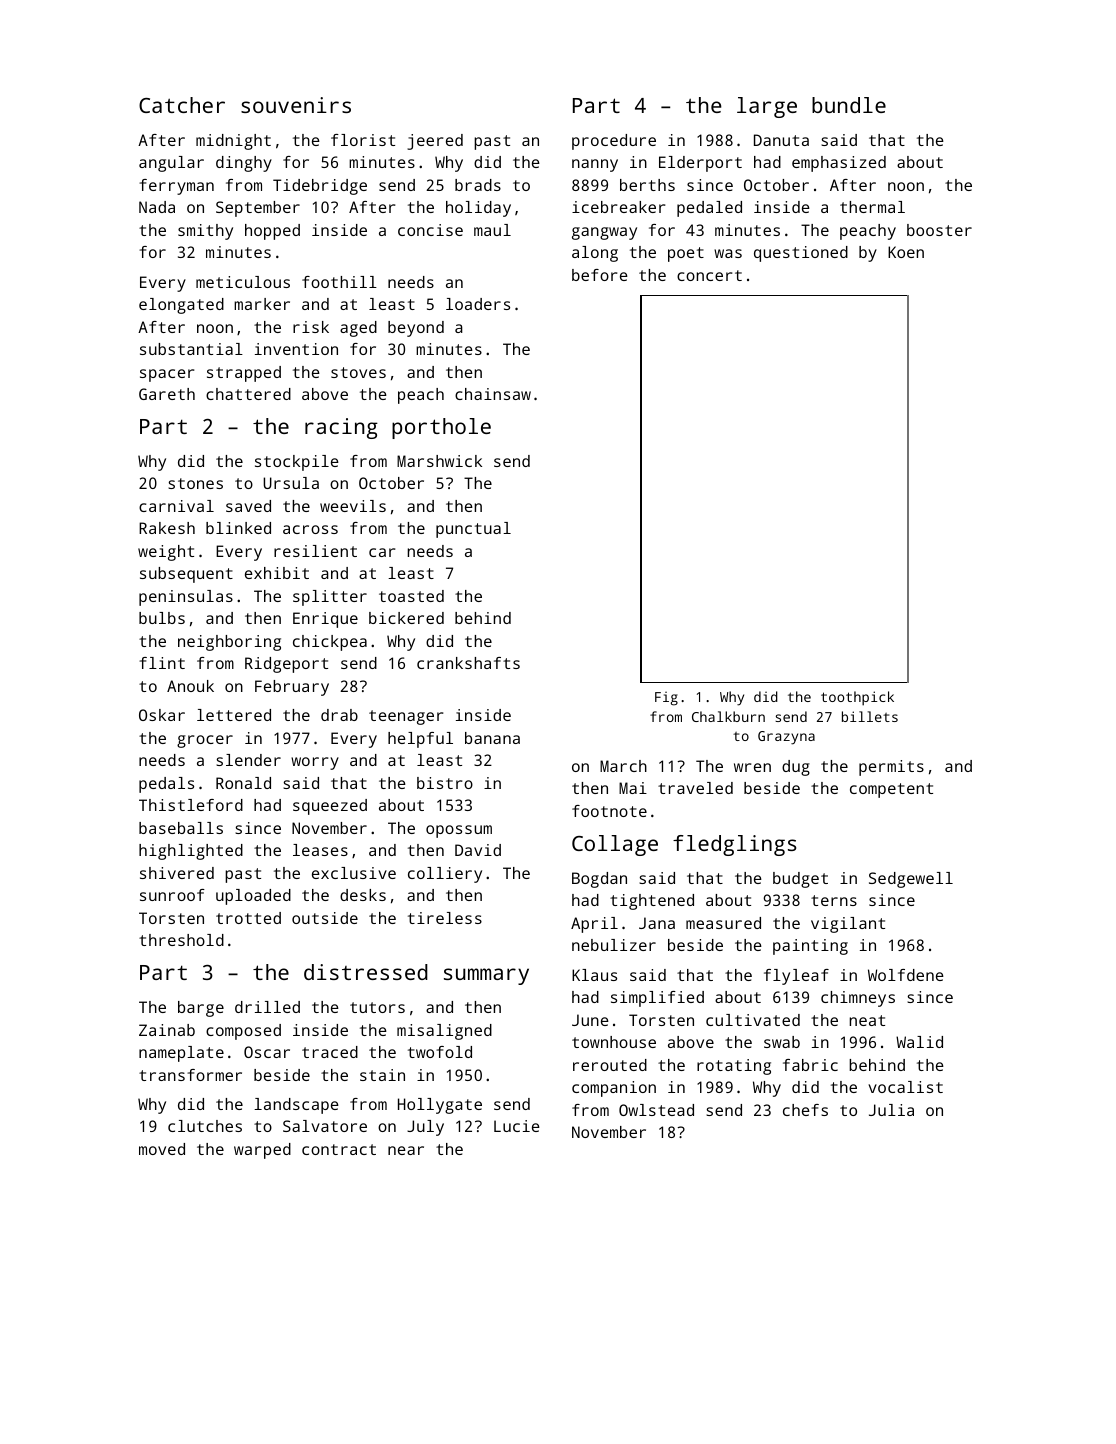 The width and height of the page is (1116, 1444). What do you see at coordinates (849, 105) in the page?
I see `bundle` at bounding box center [849, 105].
